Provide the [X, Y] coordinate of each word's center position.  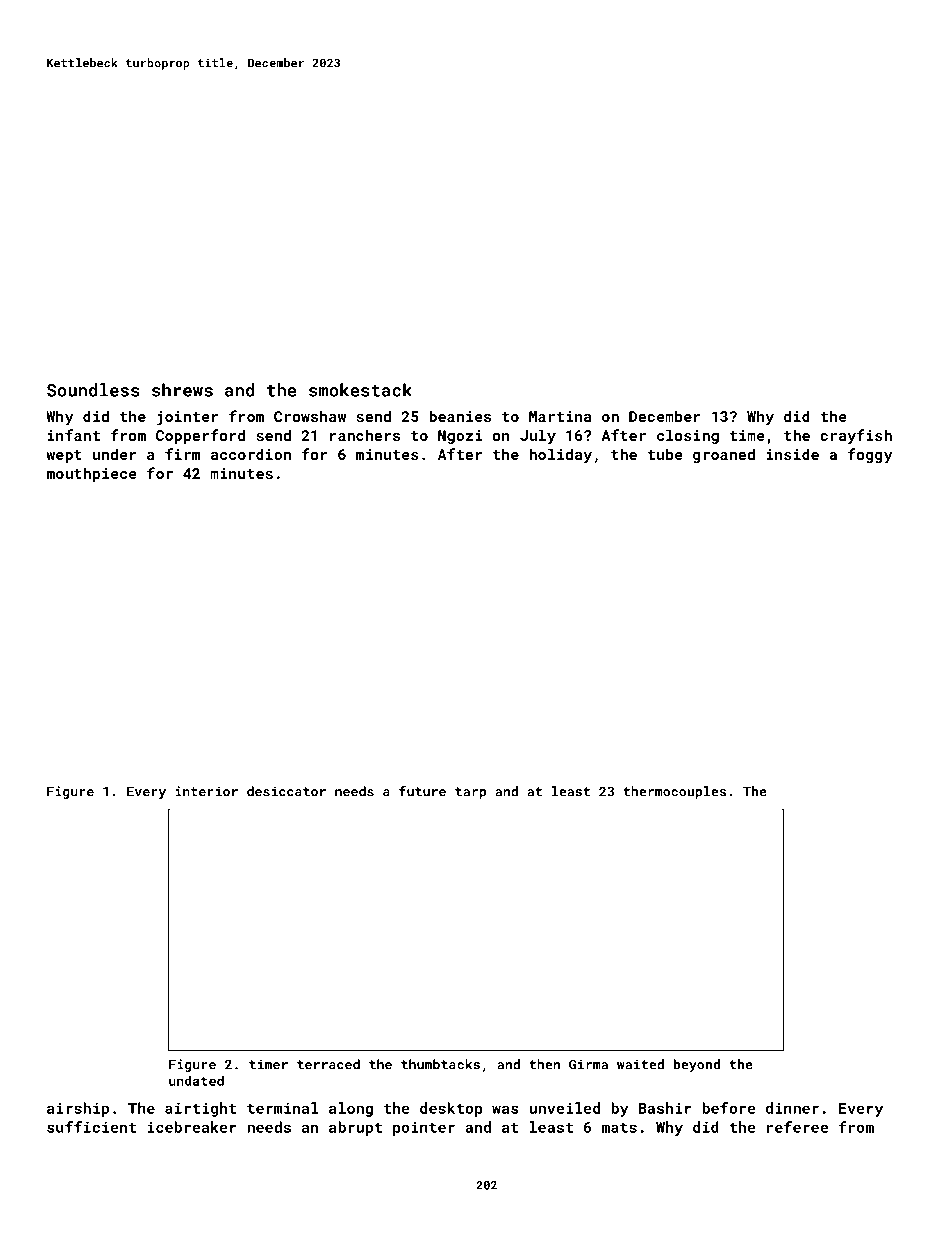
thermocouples [674, 792]
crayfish [856, 436]
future [422, 791]
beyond [696, 1065]
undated [196, 1080]
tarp [470, 793]
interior [206, 791]
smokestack [360, 390]
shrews [182, 390]
